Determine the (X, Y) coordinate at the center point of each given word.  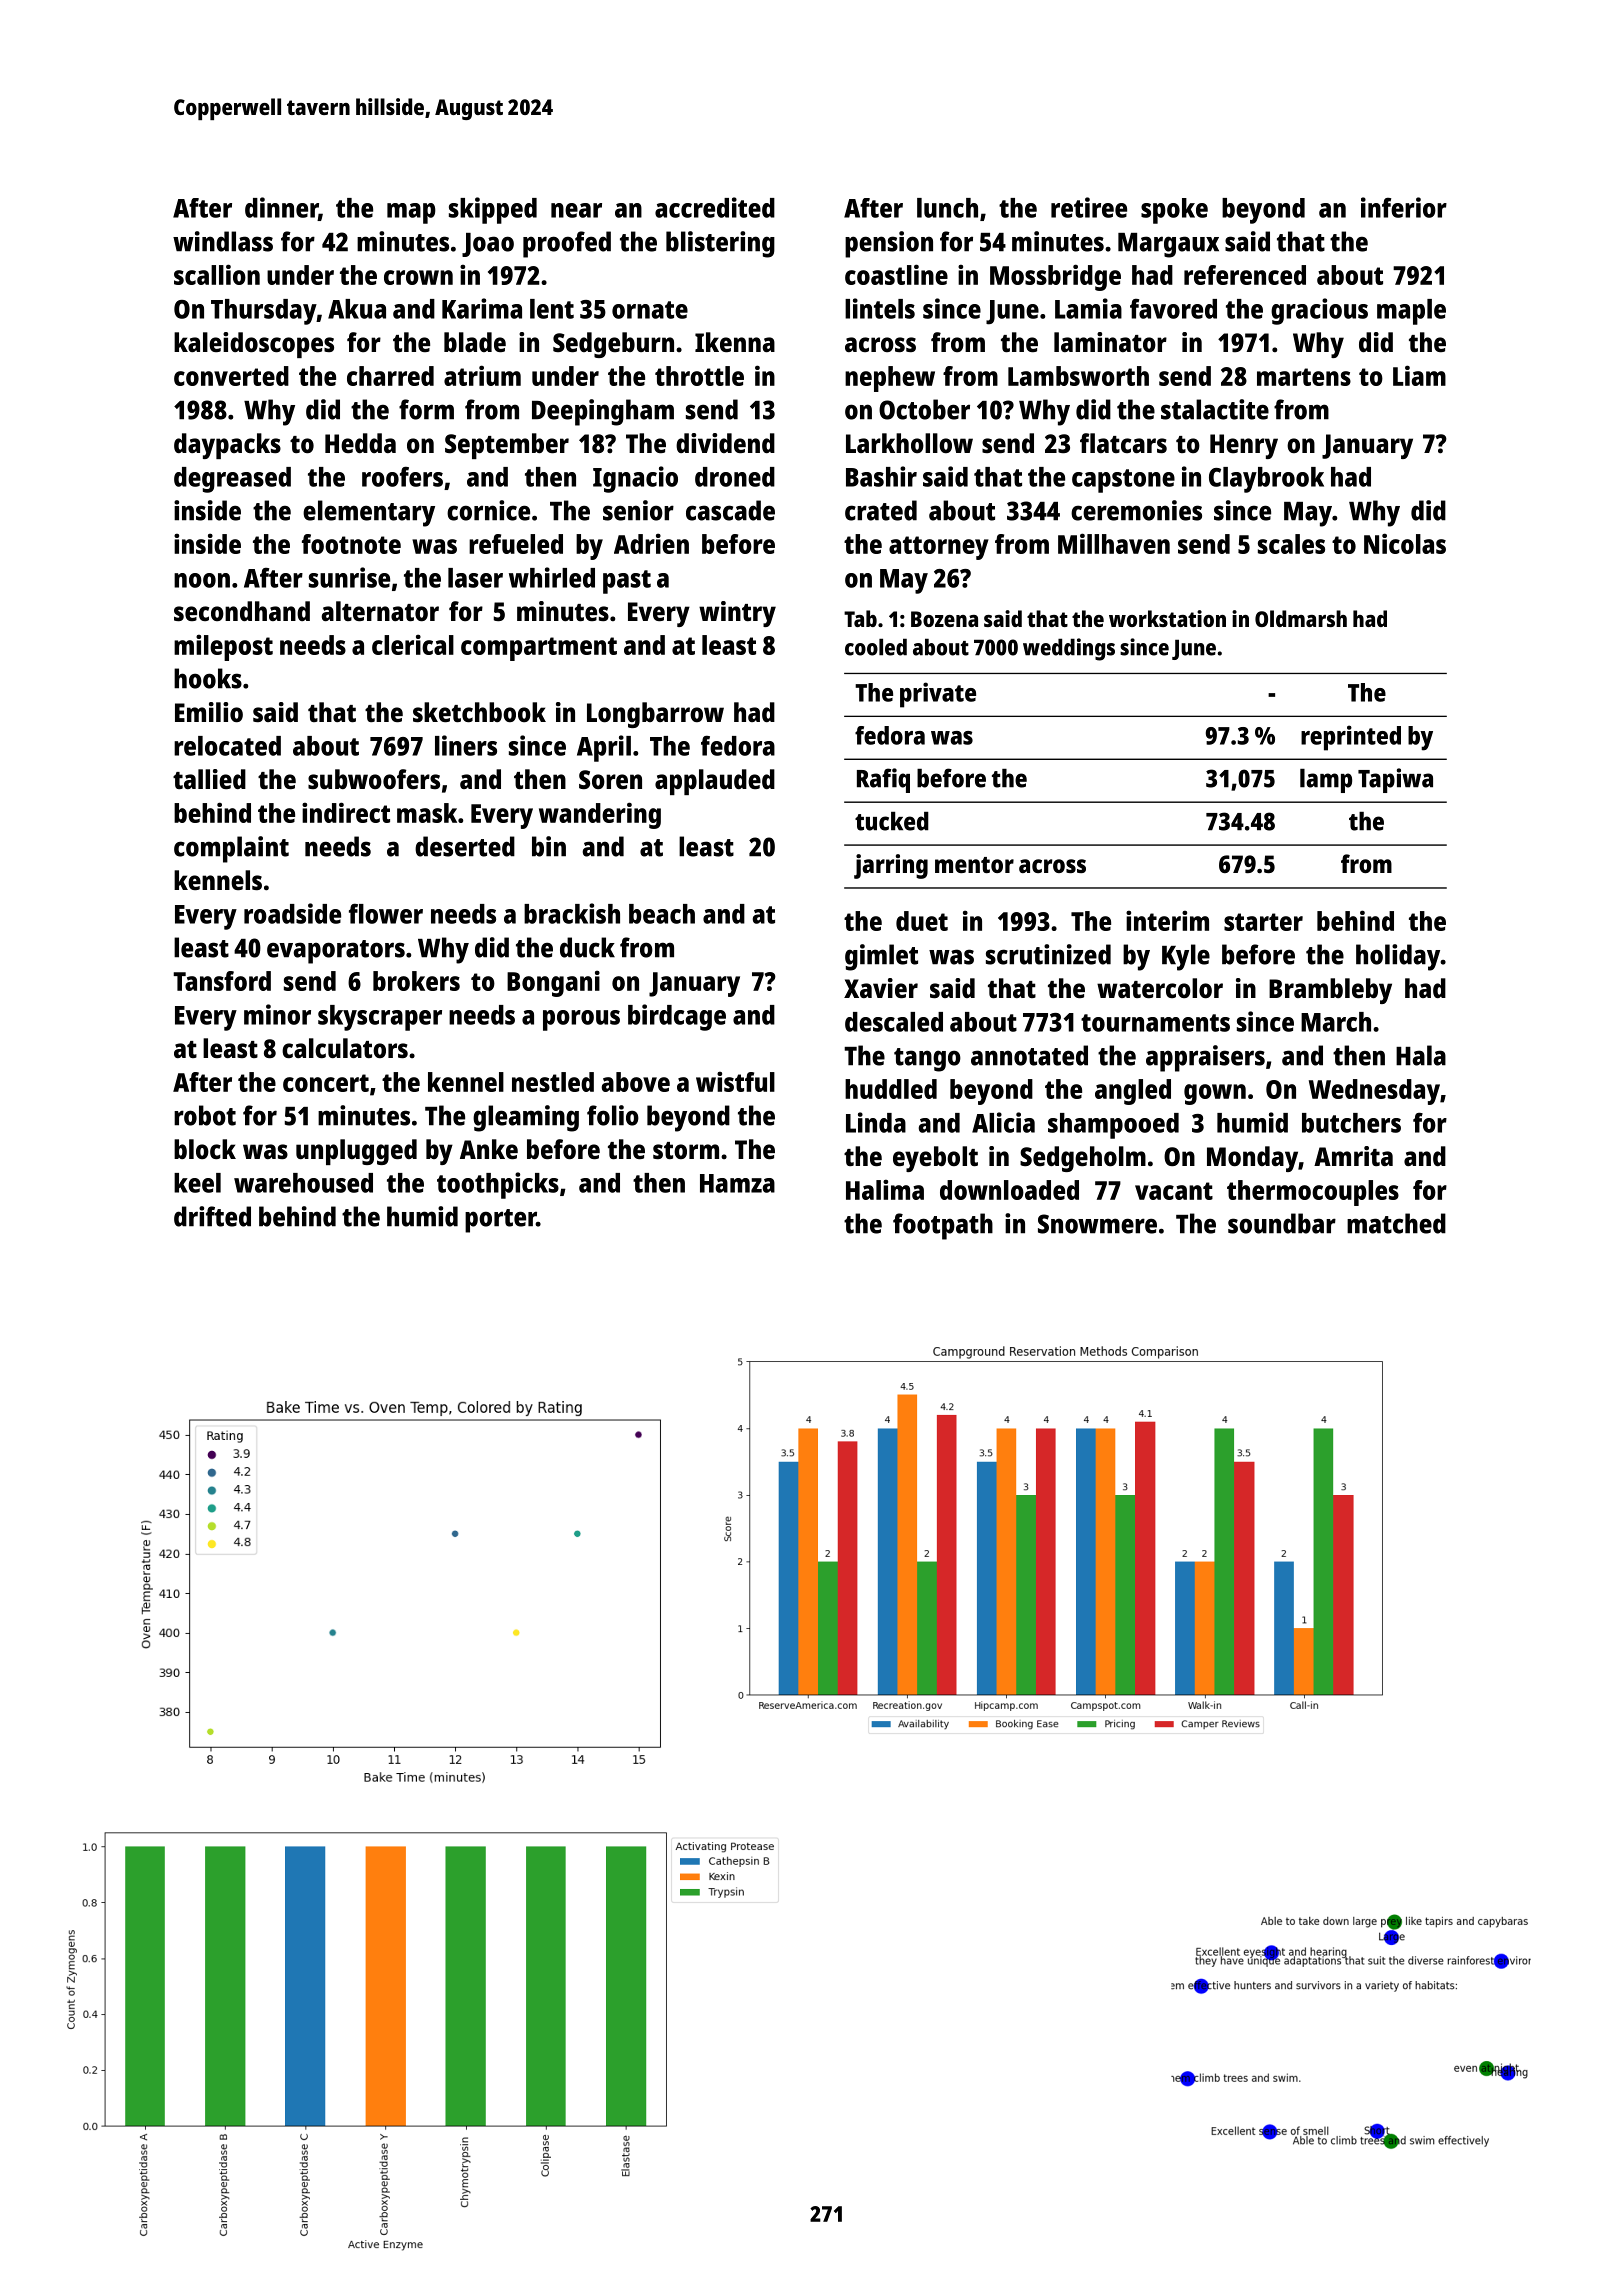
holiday (1398, 957)
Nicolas (1405, 543)
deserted (465, 846)
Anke (489, 1149)
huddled (891, 1089)
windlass (223, 241)
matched (1396, 1223)
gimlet (881, 957)
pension (889, 244)
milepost (223, 647)
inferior (1404, 207)
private (938, 695)
